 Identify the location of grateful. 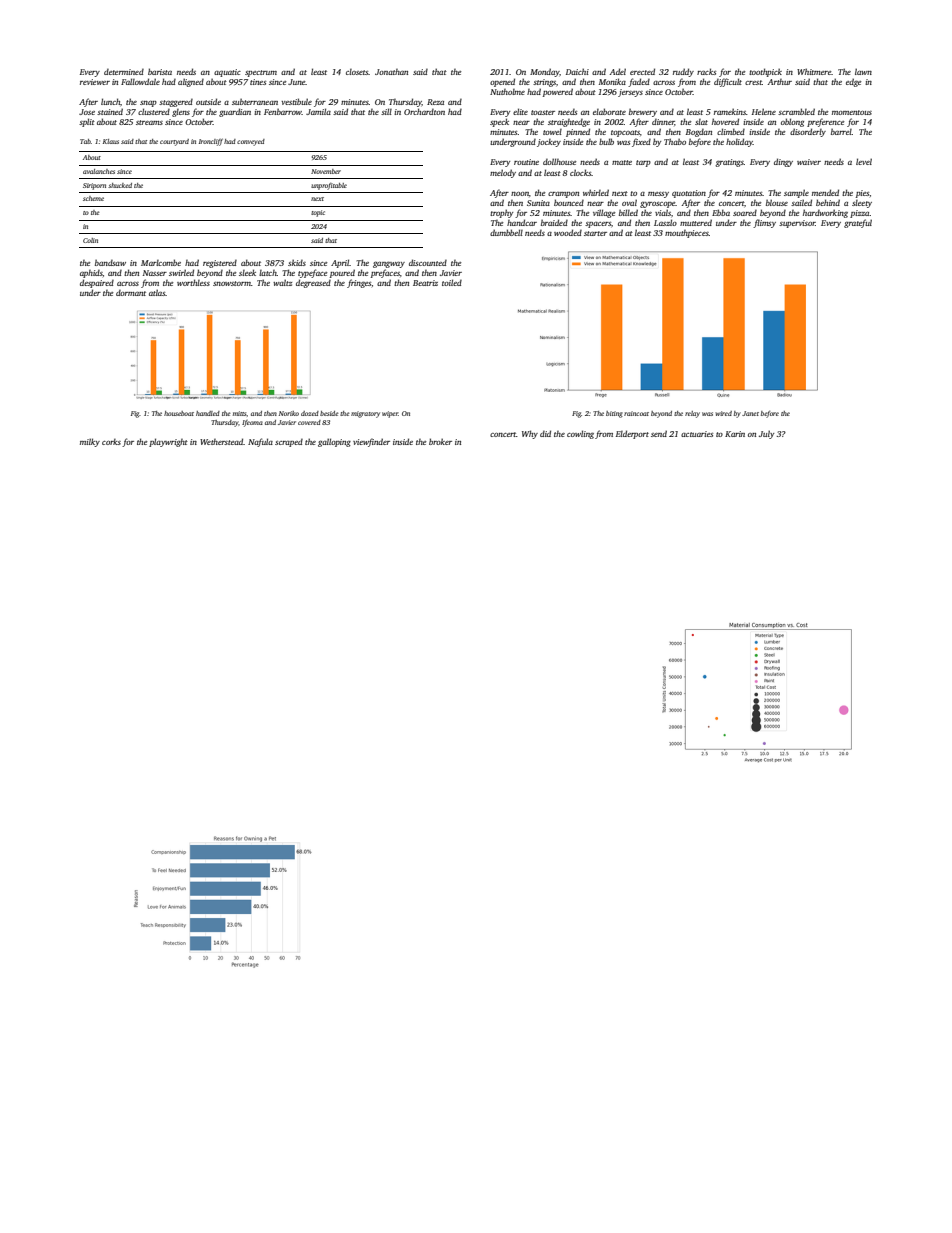
(858, 223).
